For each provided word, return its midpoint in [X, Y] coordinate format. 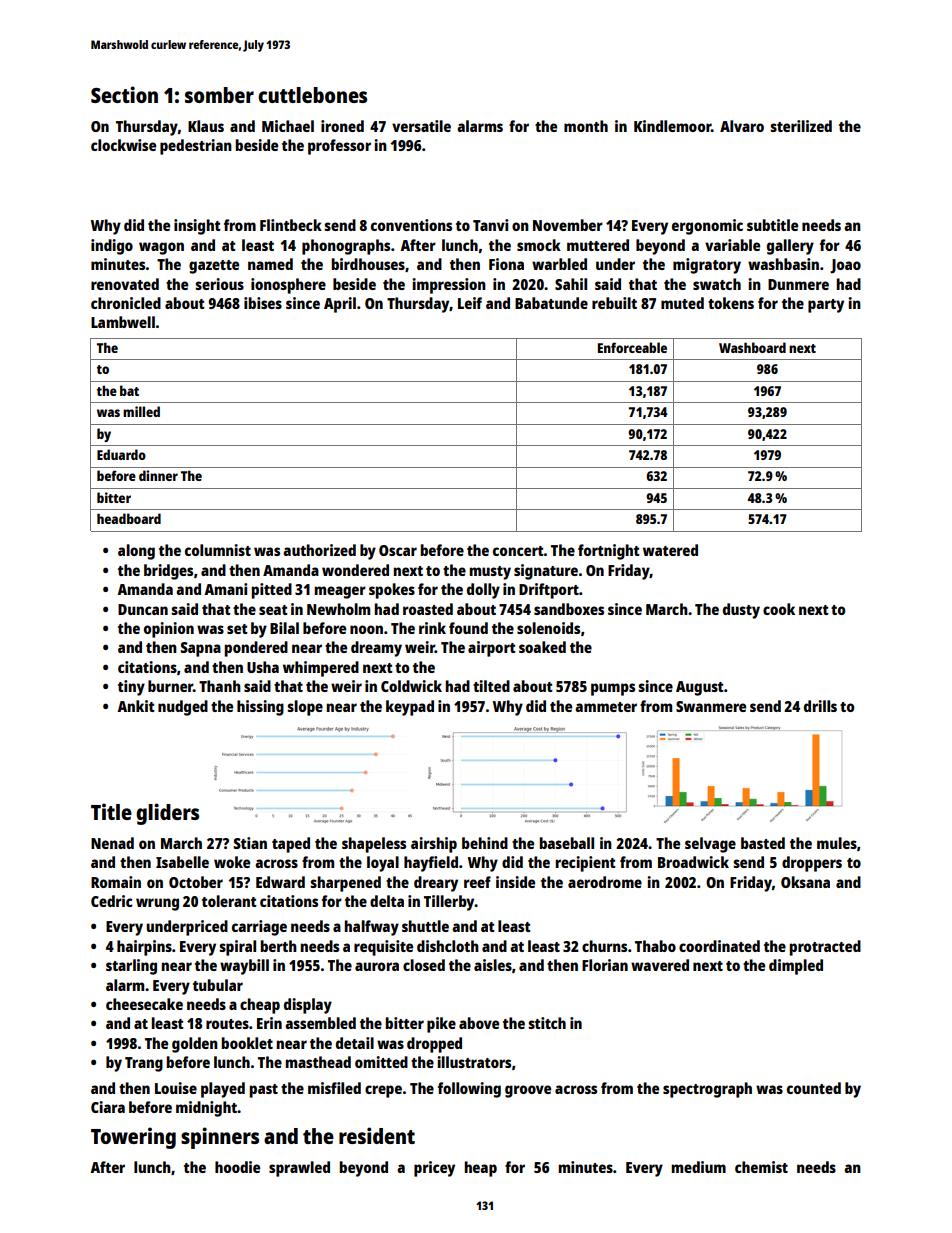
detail [355, 1043]
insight [197, 227]
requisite [383, 948]
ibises [263, 303]
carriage [259, 928]
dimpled [796, 967]
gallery [790, 247]
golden [195, 1045]
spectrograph [707, 1090]
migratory [707, 266]
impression [449, 286]
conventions [411, 225]
